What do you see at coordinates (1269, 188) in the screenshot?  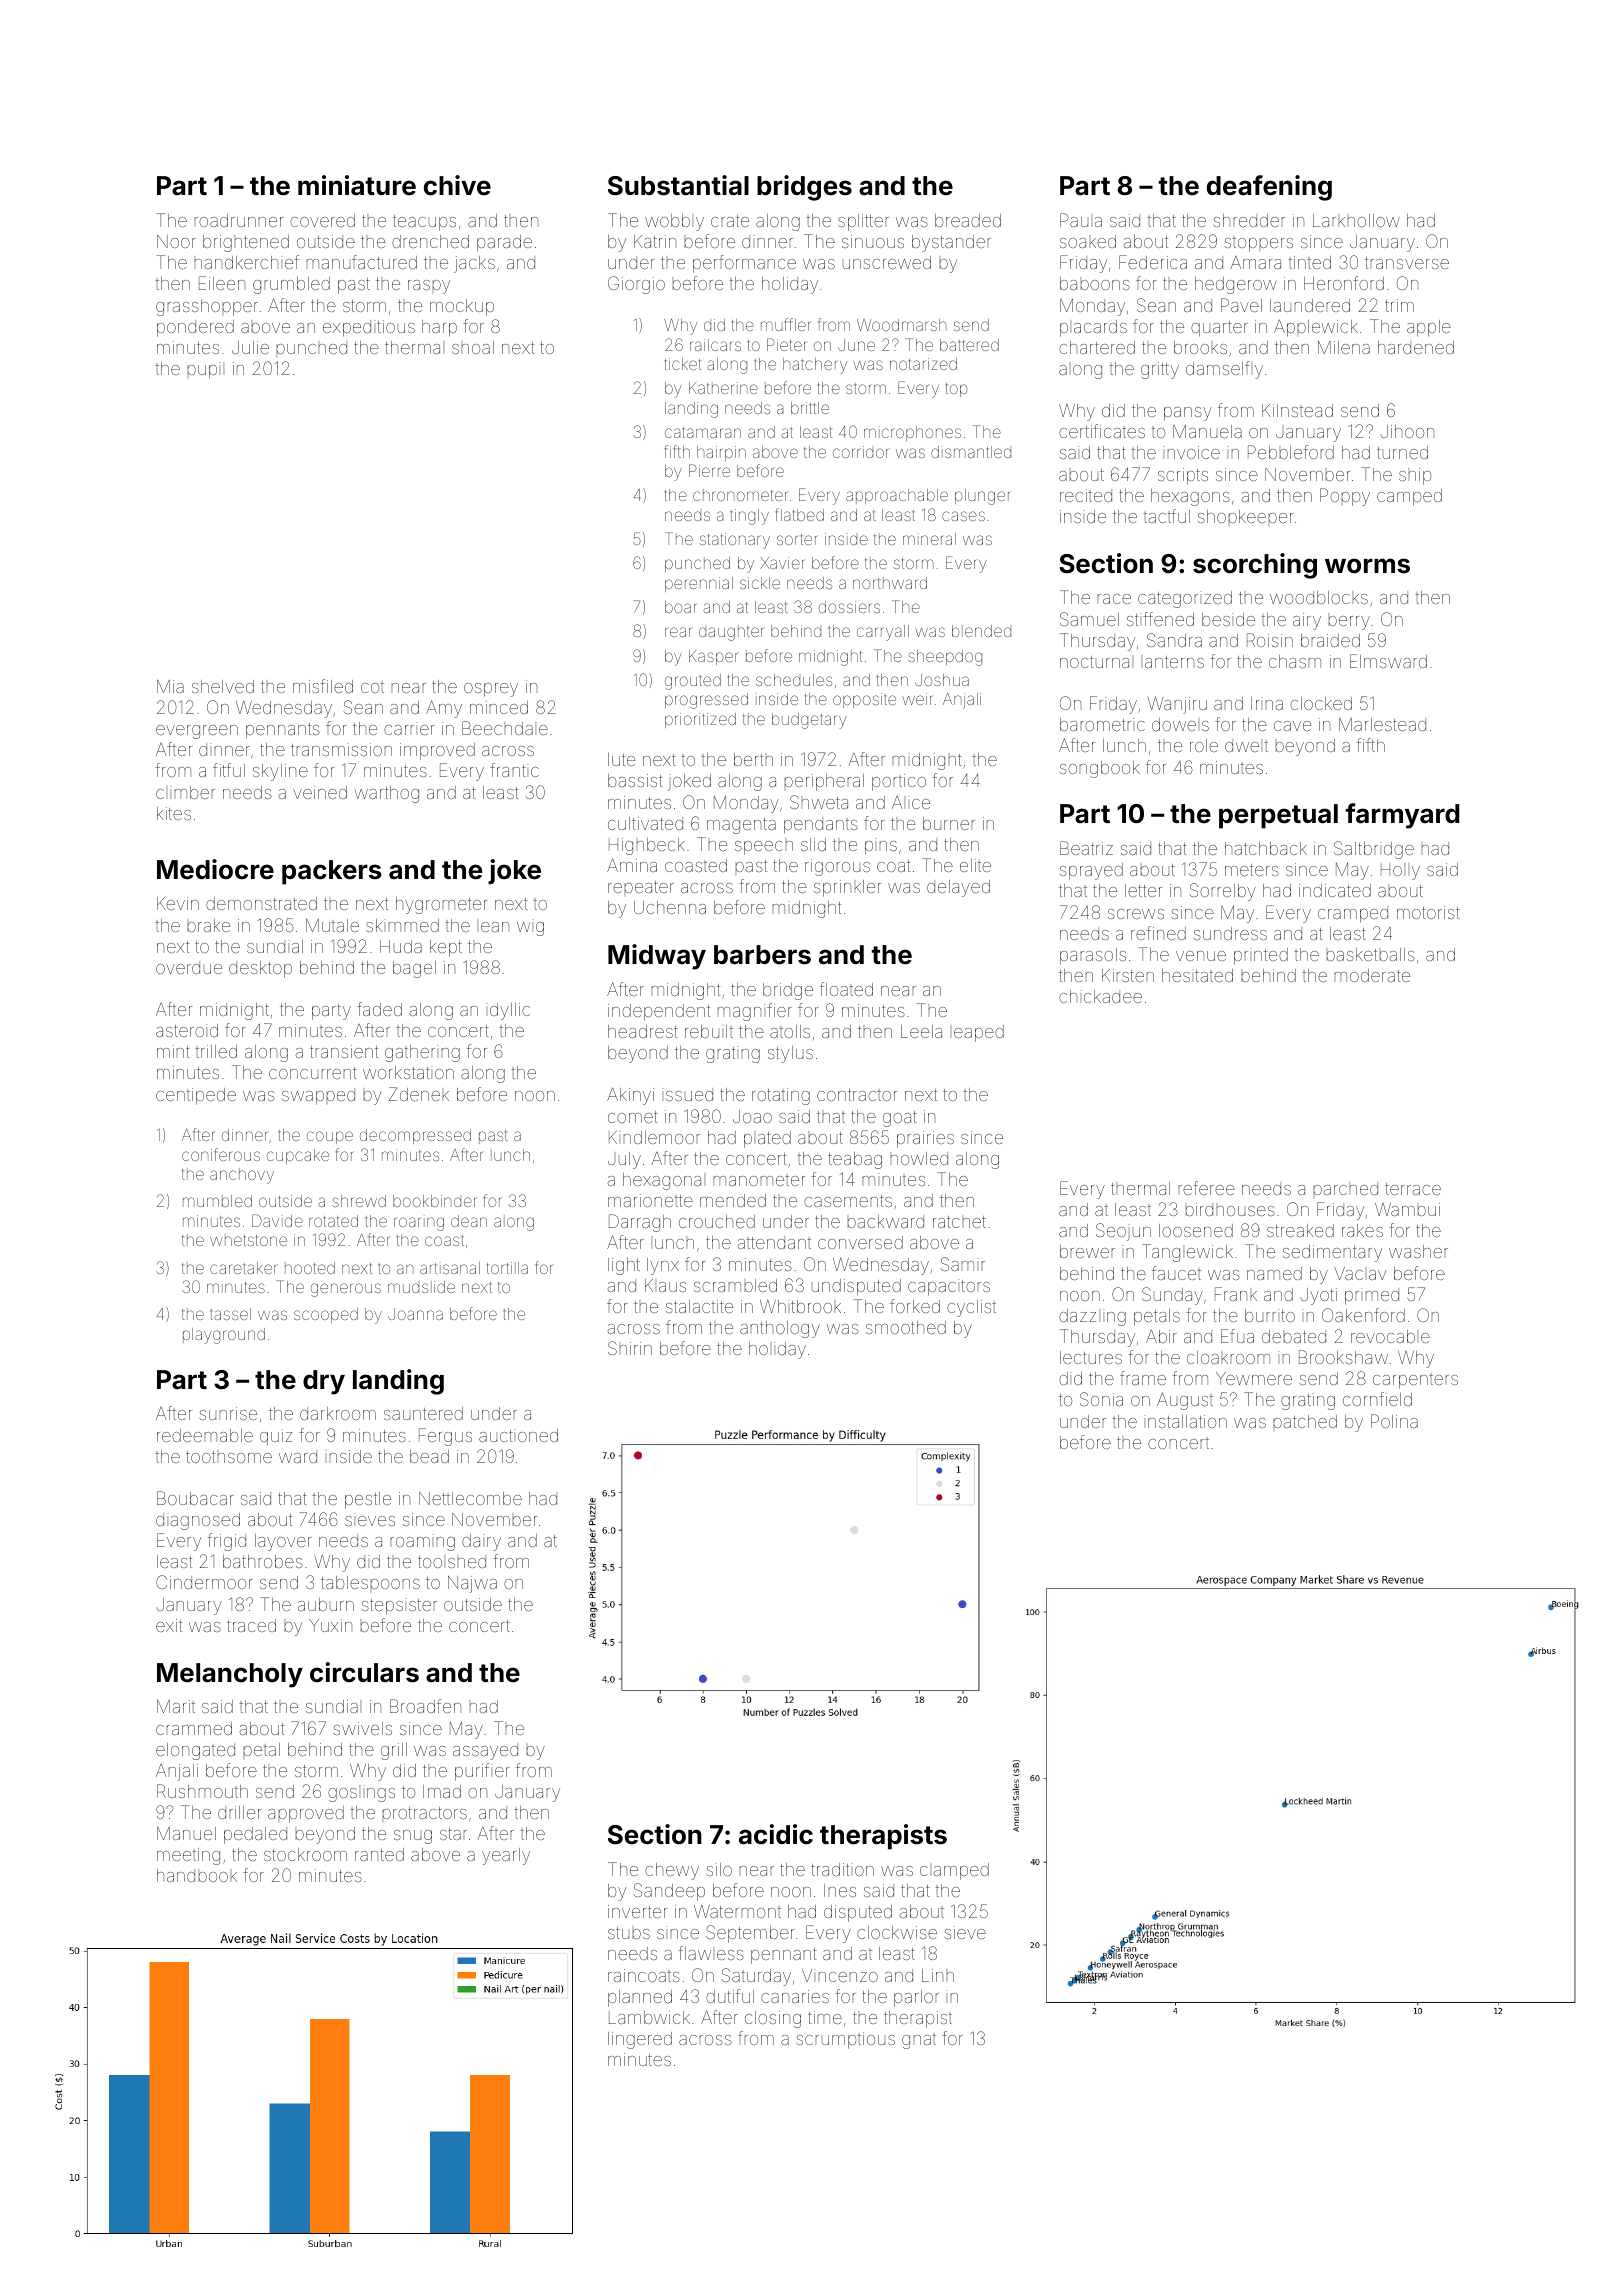 I see `deafening` at bounding box center [1269, 188].
